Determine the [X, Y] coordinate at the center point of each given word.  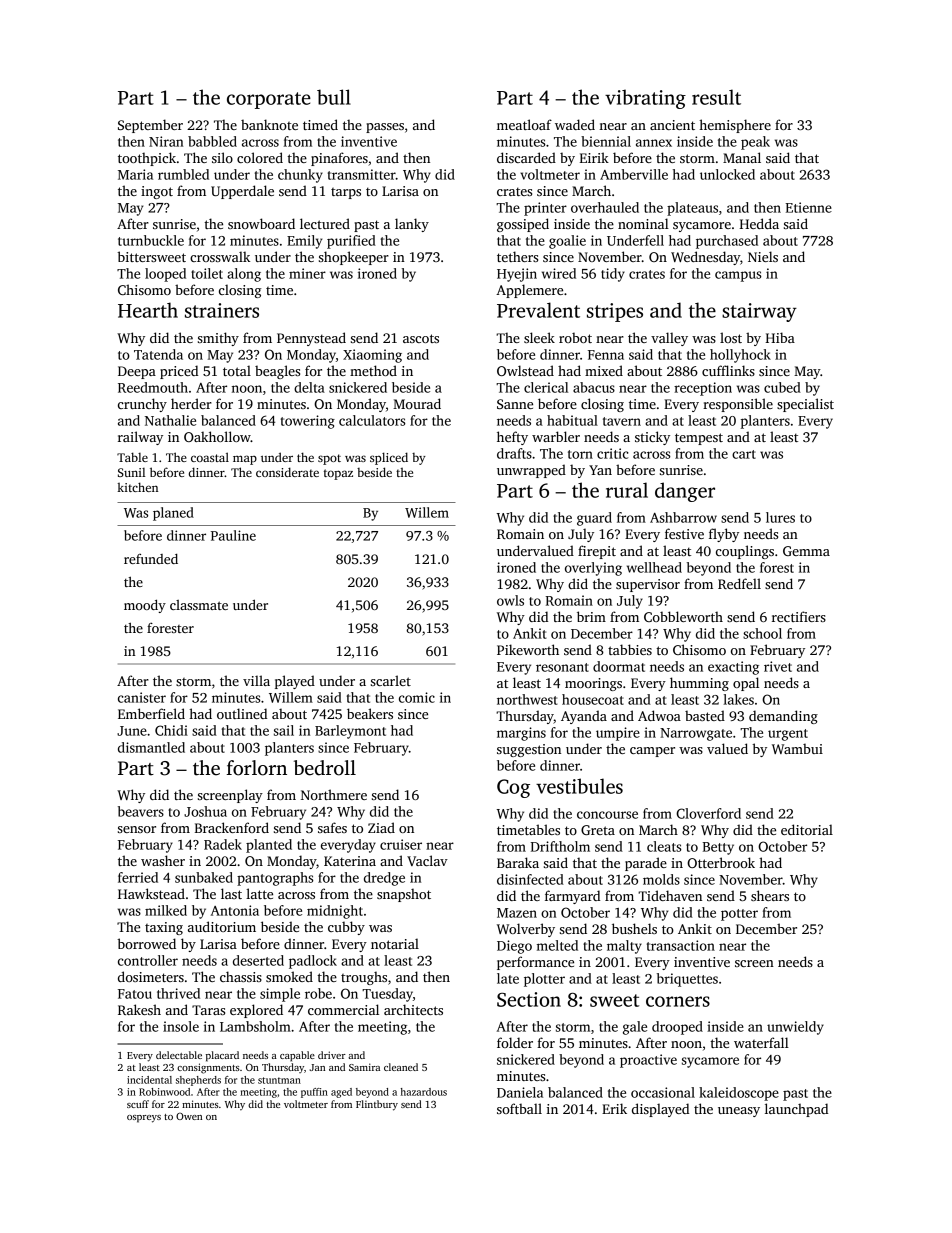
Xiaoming [372, 356]
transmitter [362, 174]
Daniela [520, 1092]
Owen [189, 1116]
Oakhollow [217, 436]
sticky [652, 438]
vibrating [645, 99]
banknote [269, 124]
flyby [724, 535]
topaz [338, 474]
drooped [677, 1028]
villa [256, 680]
